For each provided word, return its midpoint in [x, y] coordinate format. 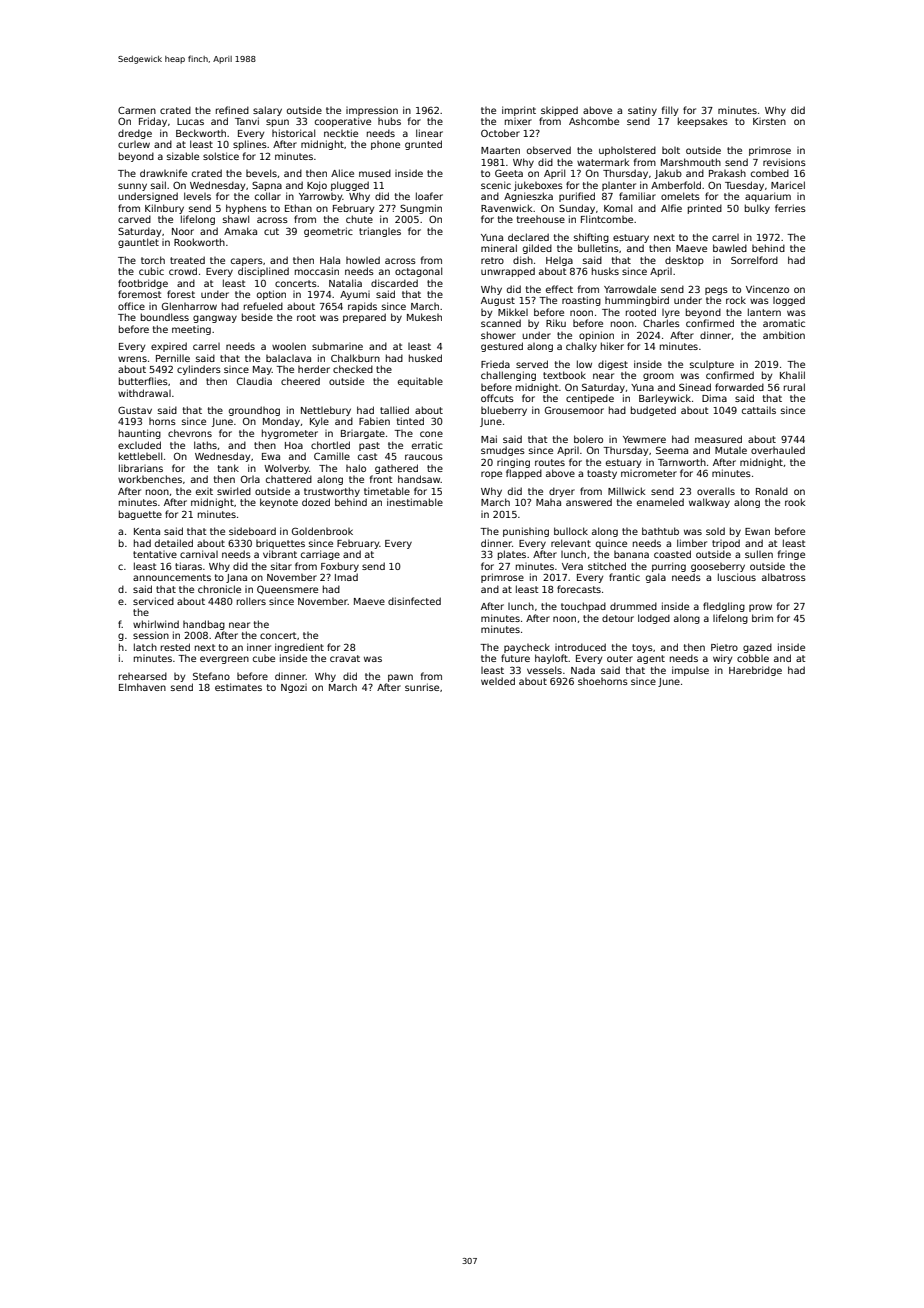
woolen [289, 346]
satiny [642, 111]
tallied [394, 410]
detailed [174, 543]
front [381, 479]
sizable [183, 156]
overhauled [778, 450]
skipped [559, 111]
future [515, 658]
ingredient [299, 648]
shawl [236, 219]
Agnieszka [528, 197]
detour [618, 618]
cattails [759, 410]
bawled [730, 248]
